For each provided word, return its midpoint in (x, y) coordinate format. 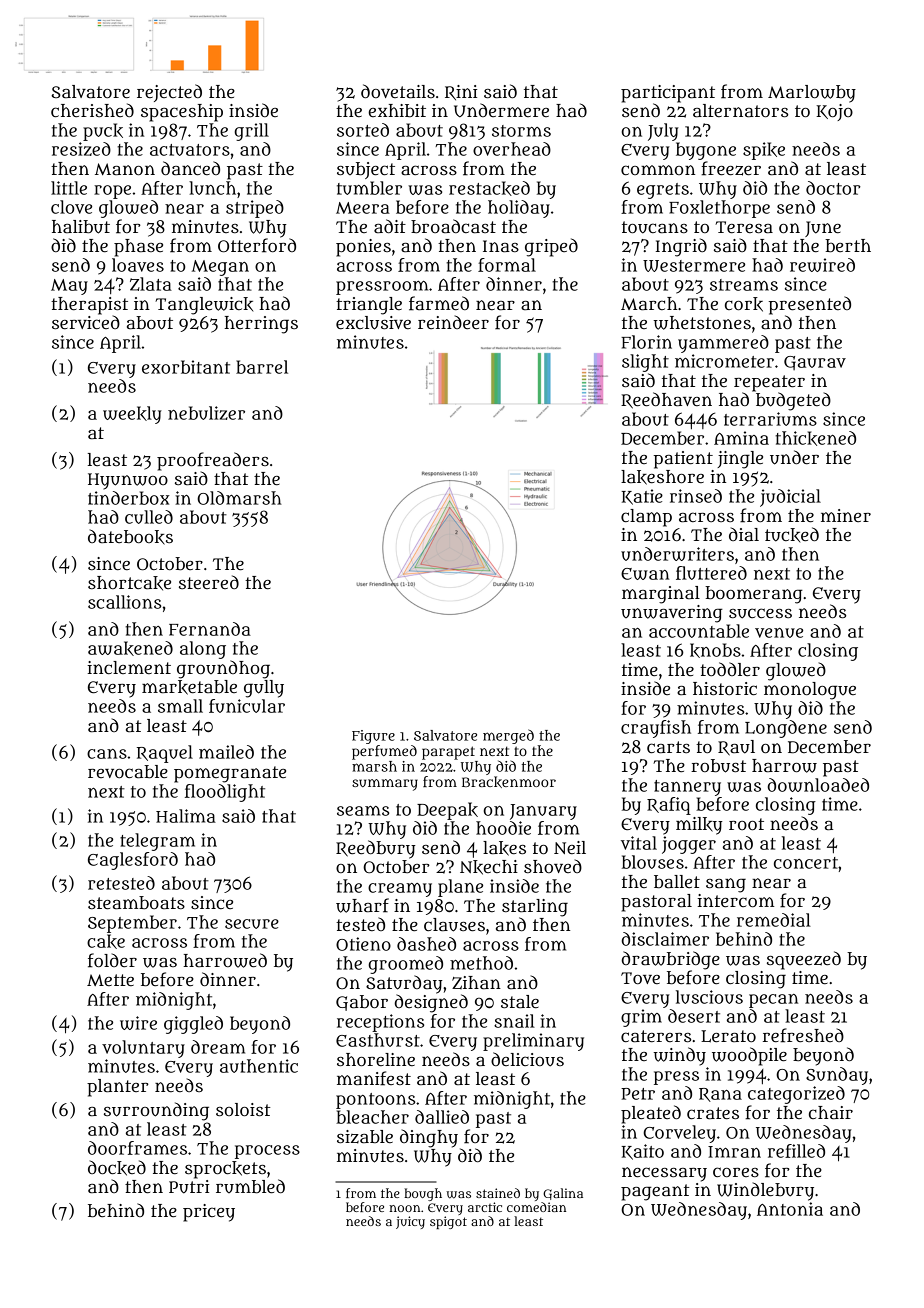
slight (645, 363)
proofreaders (213, 461)
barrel (262, 367)
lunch (212, 188)
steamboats (136, 902)
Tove (640, 978)
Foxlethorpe (719, 209)
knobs (715, 650)
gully (264, 689)
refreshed (803, 1035)
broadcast (453, 226)
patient (683, 460)
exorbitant (186, 367)
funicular (247, 706)
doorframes (137, 1148)
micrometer (724, 361)
